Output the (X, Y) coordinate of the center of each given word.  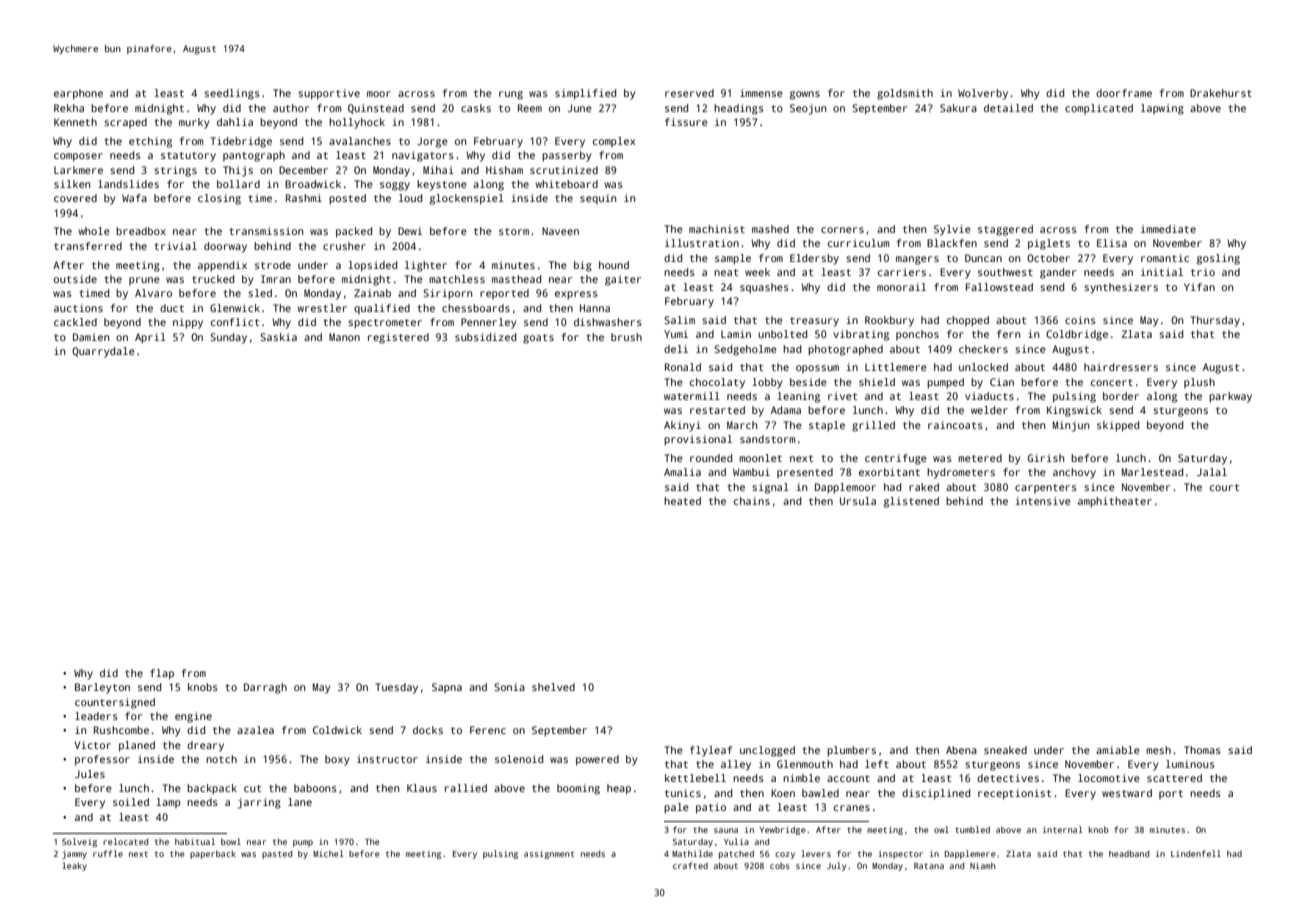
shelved (553, 687)
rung (511, 95)
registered (398, 338)
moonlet (760, 458)
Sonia (509, 687)
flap (162, 674)
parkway (1230, 397)
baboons (315, 788)
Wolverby (983, 94)
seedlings (232, 94)
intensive (1043, 501)
